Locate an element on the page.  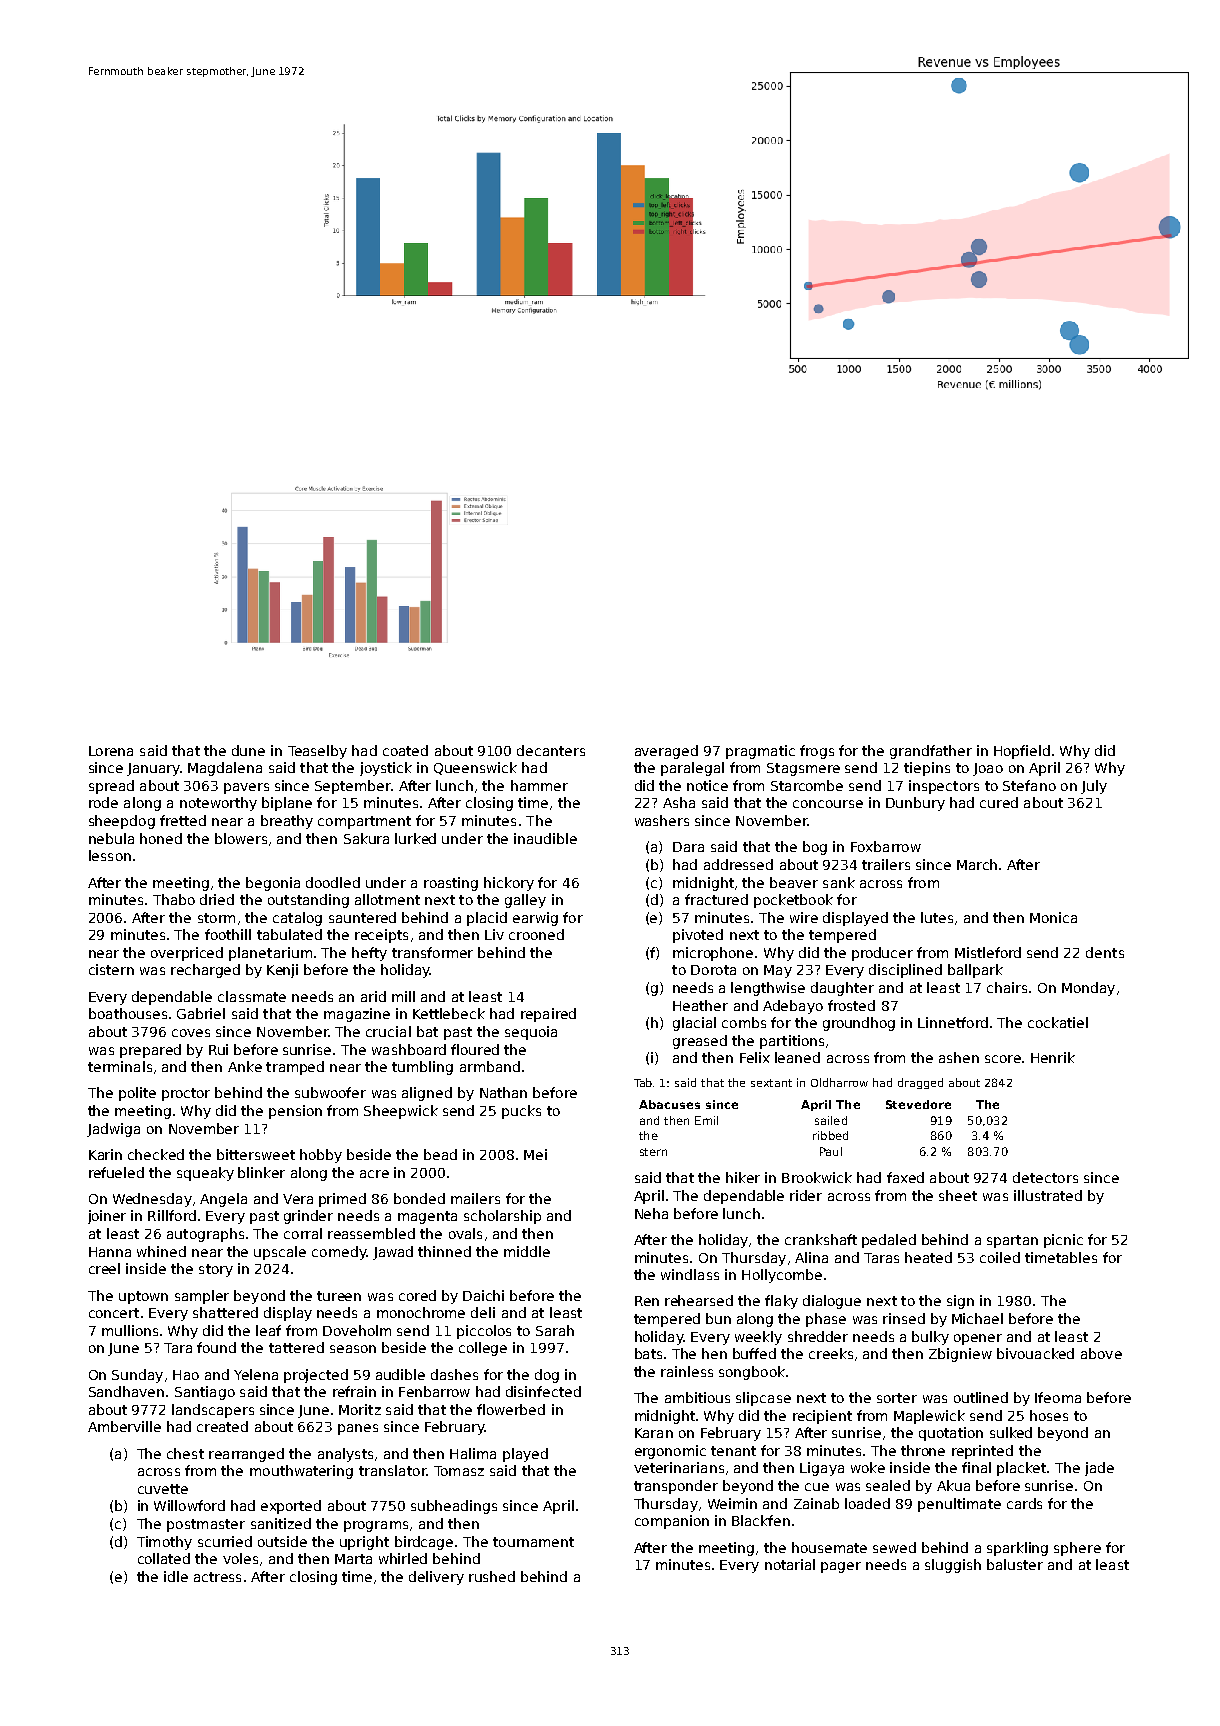
Hopfield is located at coordinates (1022, 752).
